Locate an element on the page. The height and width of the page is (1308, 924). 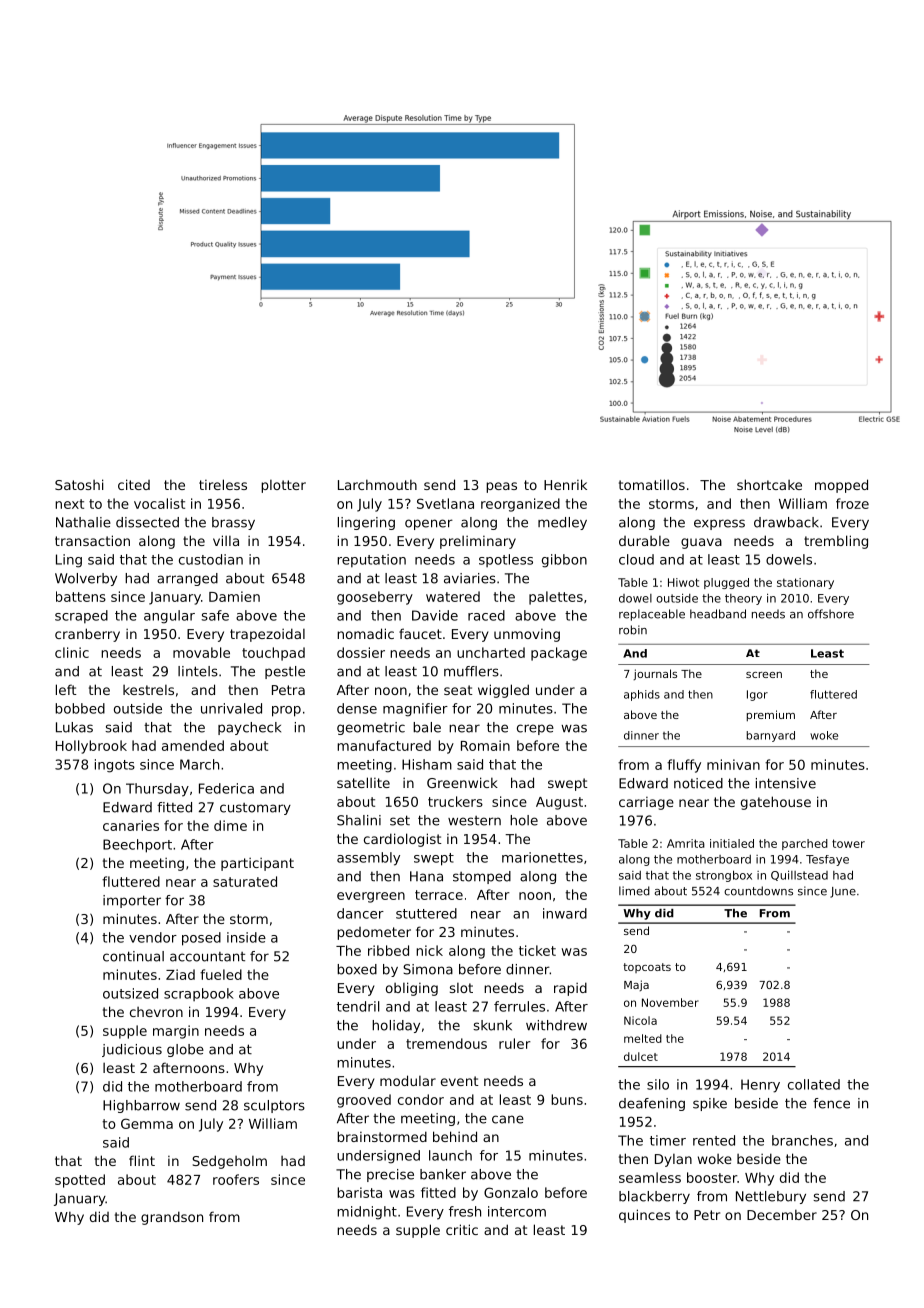
countdowns is located at coordinates (758, 891).
